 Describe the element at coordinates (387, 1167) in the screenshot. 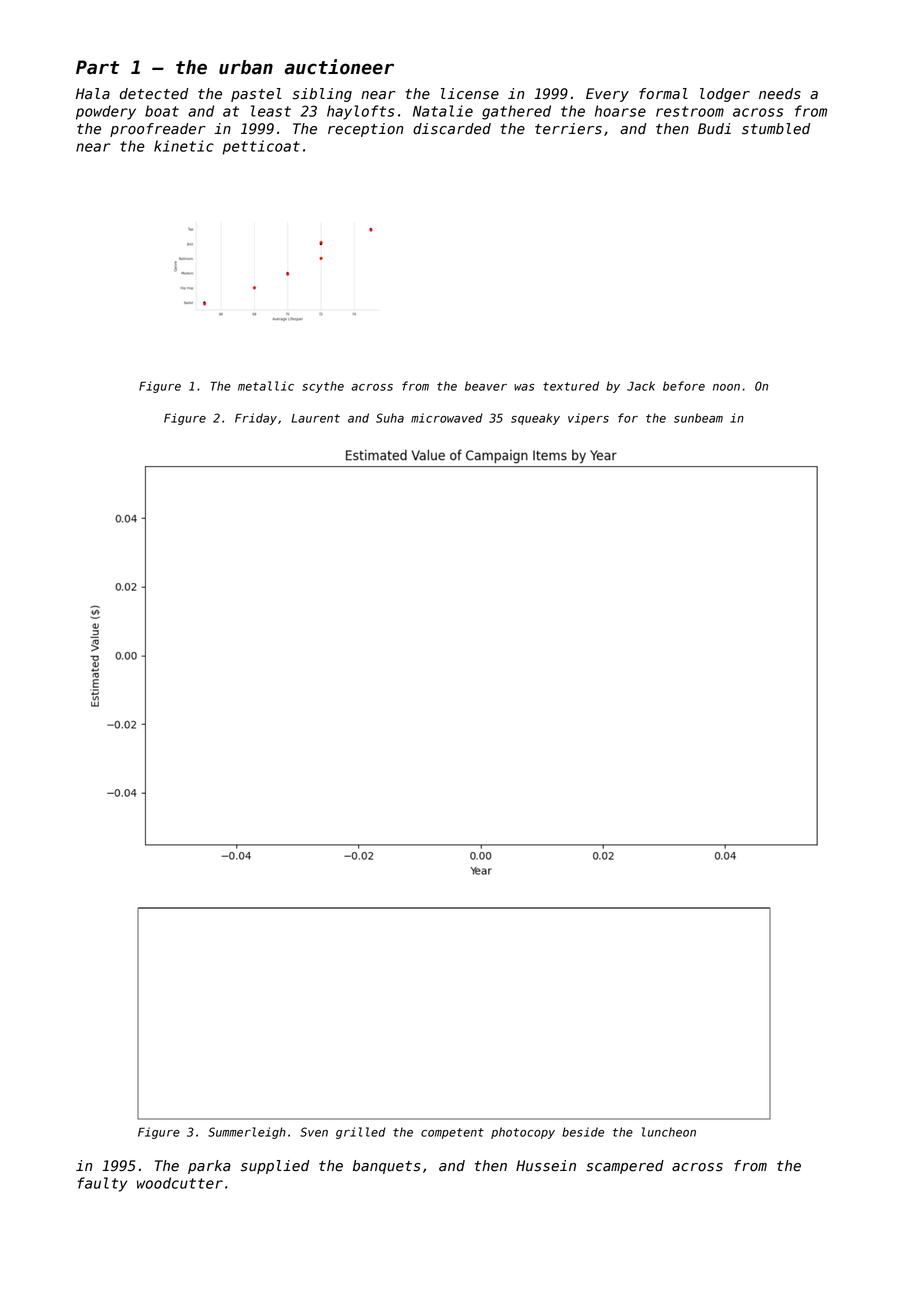

I see `banquets` at that location.
